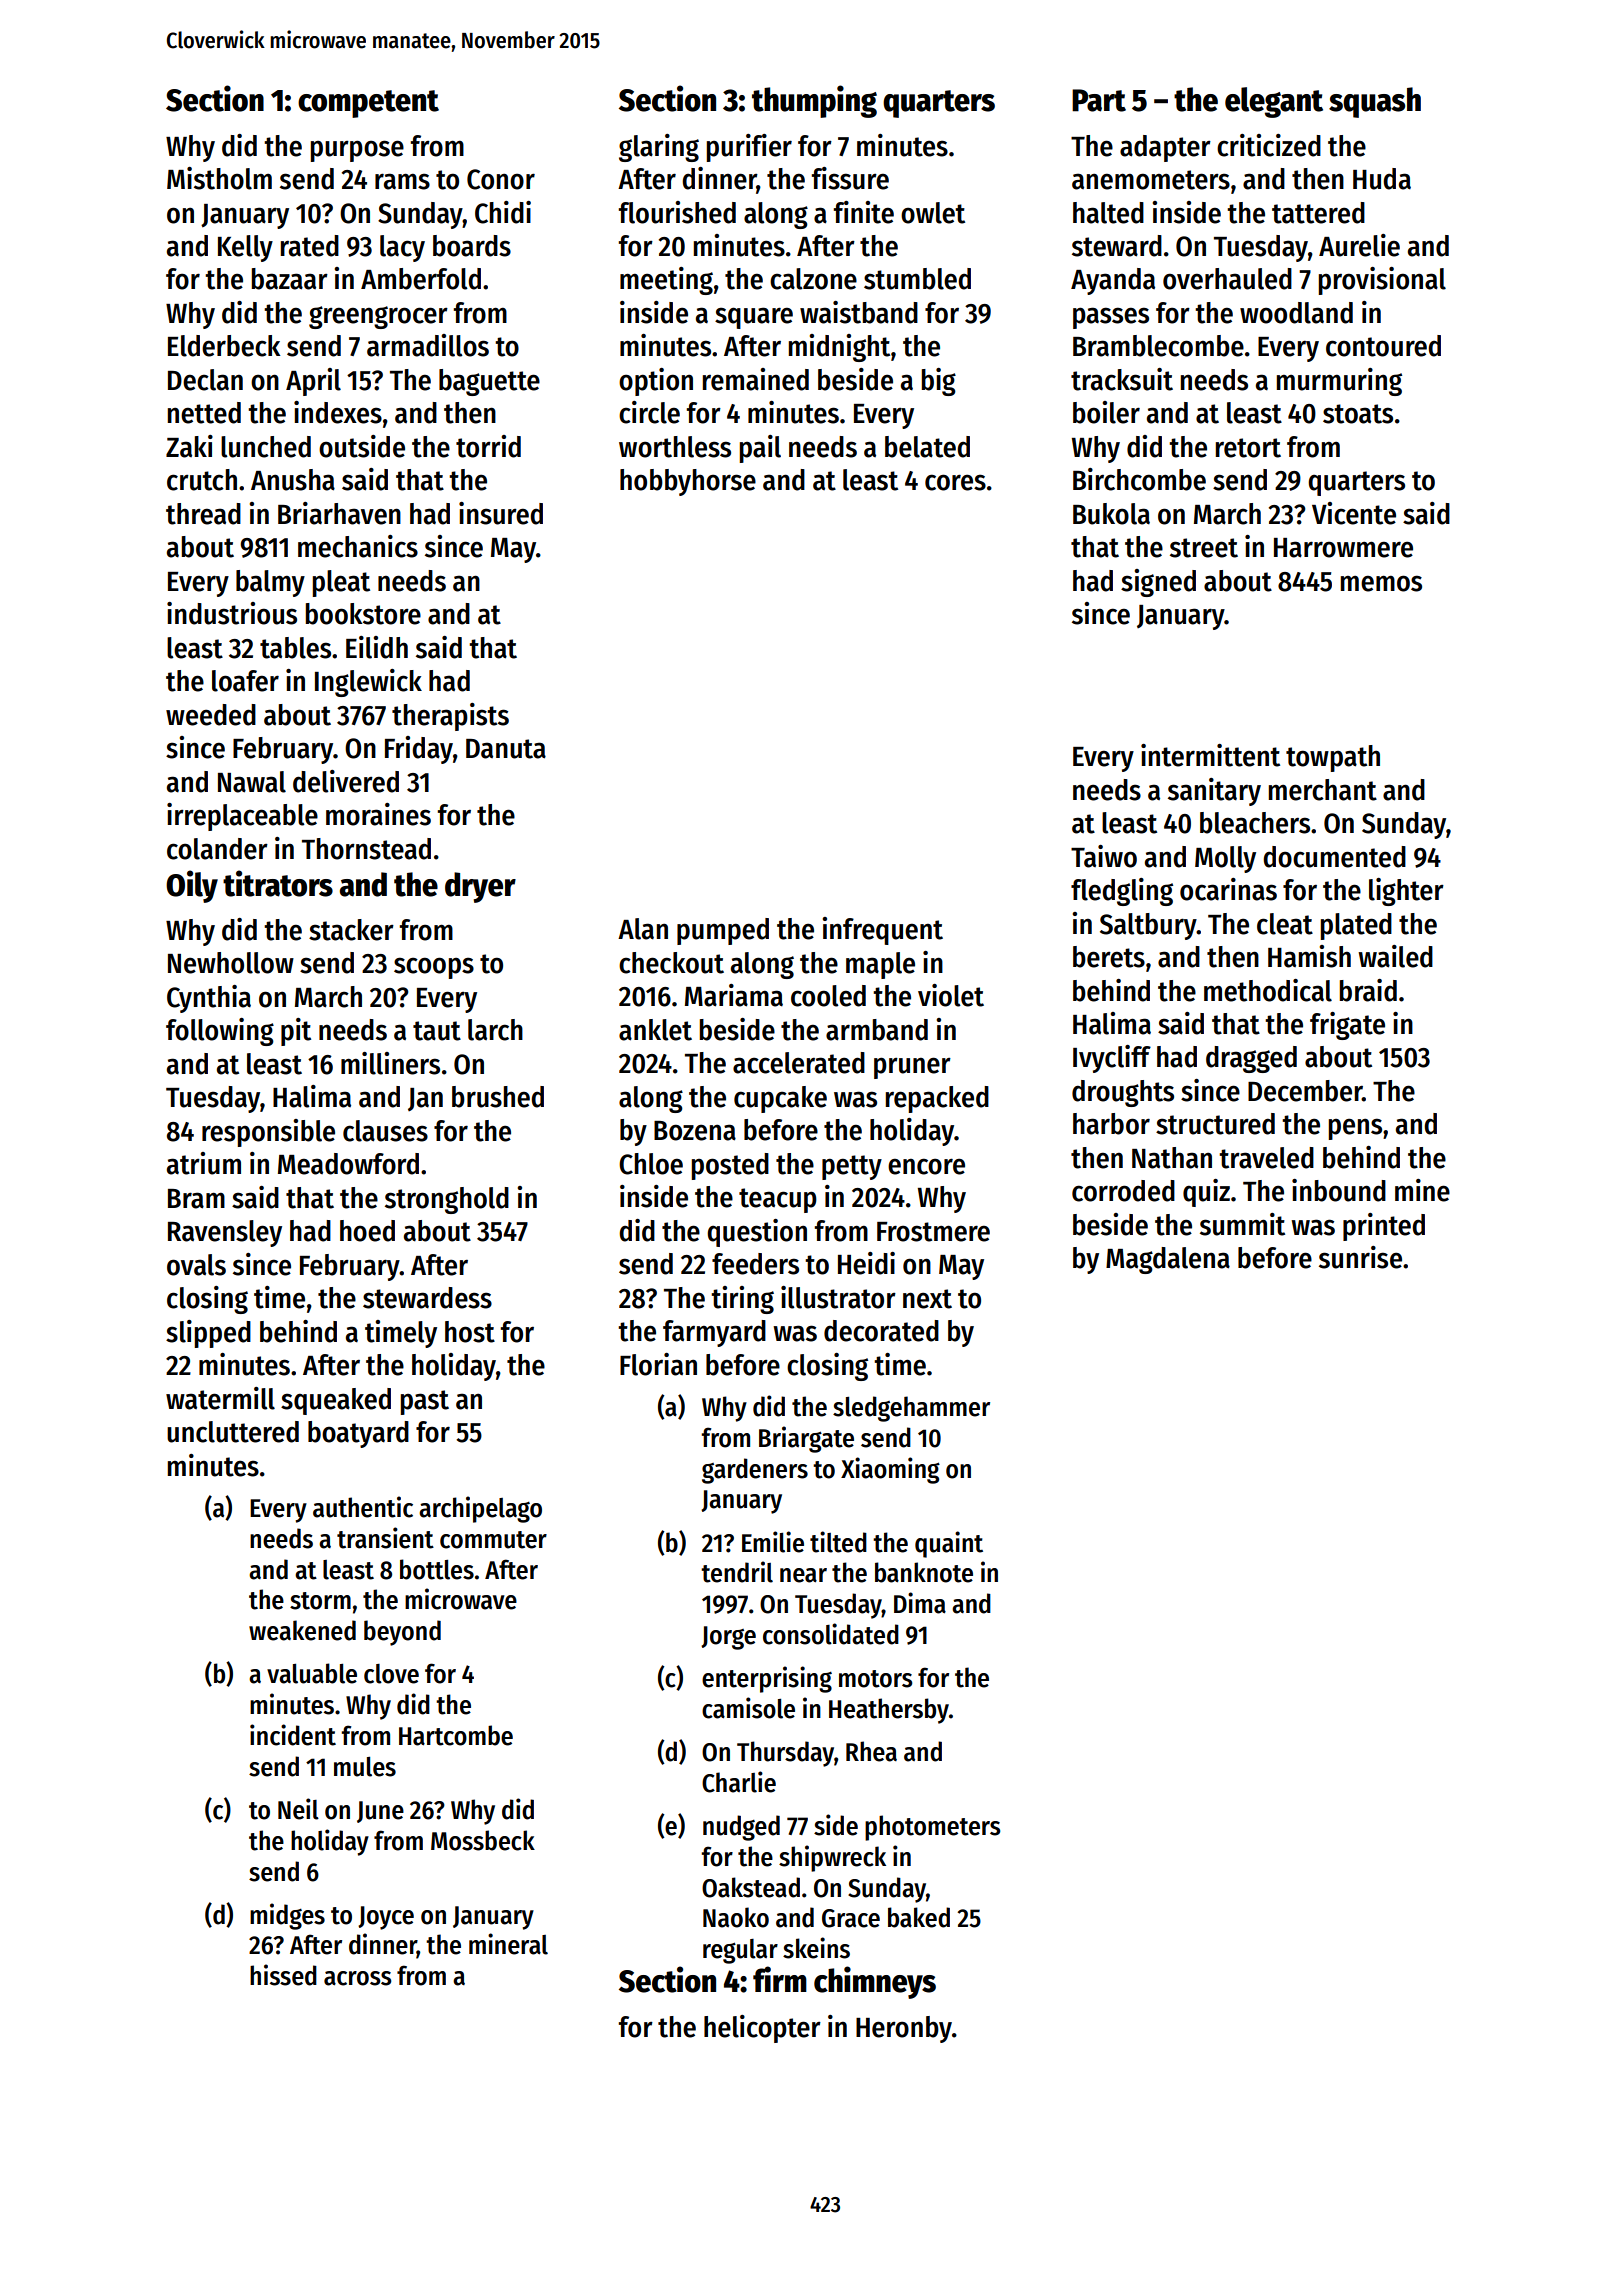 The image size is (1620, 2292). I want to click on consolidated, so click(831, 1634).
